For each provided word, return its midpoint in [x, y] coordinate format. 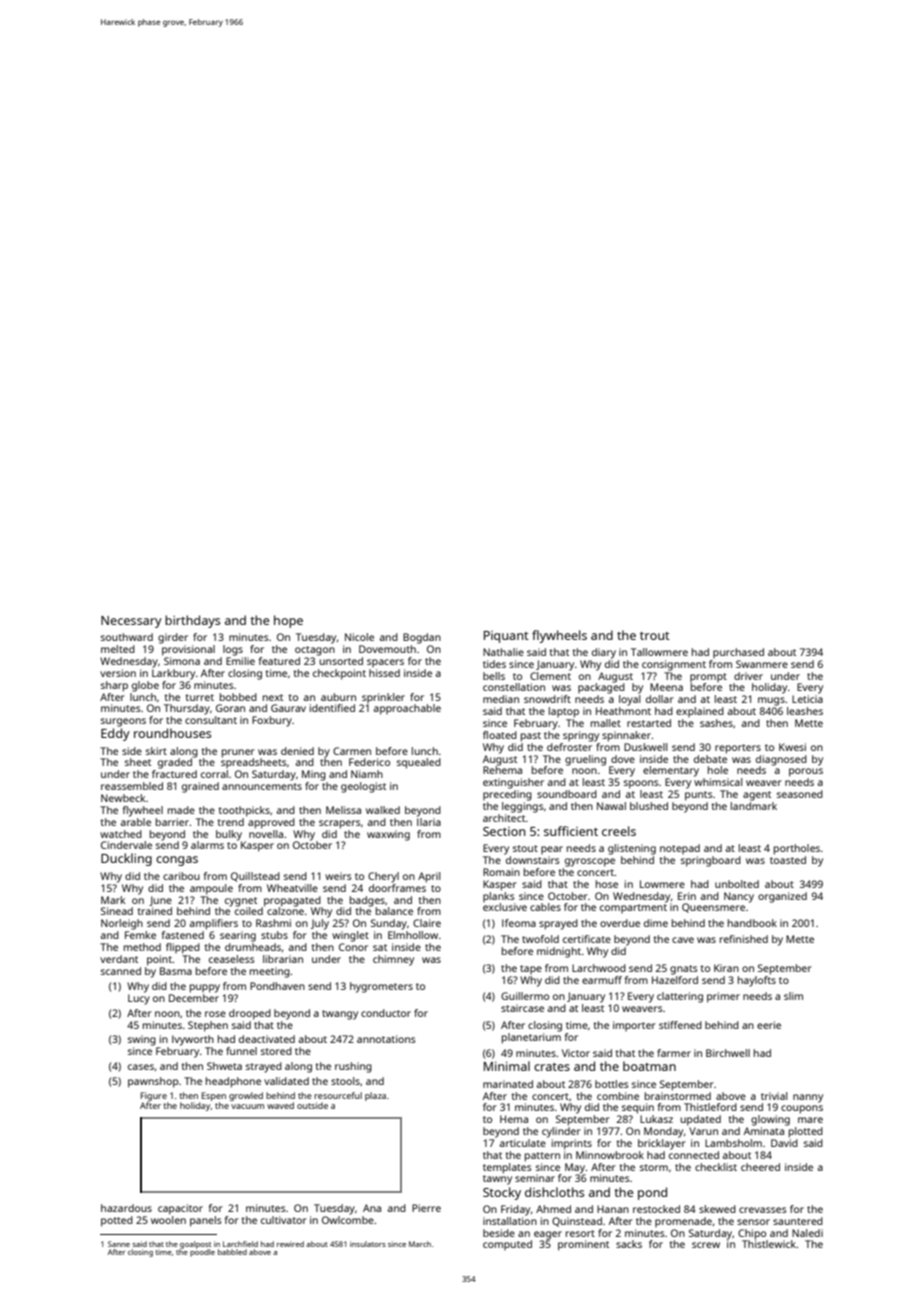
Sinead [117, 911]
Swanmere [762, 664]
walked [383, 810]
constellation [514, 687]
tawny [497, 1180]
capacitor [180, 1209]
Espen [214, 1096]
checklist [716, 1167]
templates [507, 1168]
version [118, 673]
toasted [788, 860]
